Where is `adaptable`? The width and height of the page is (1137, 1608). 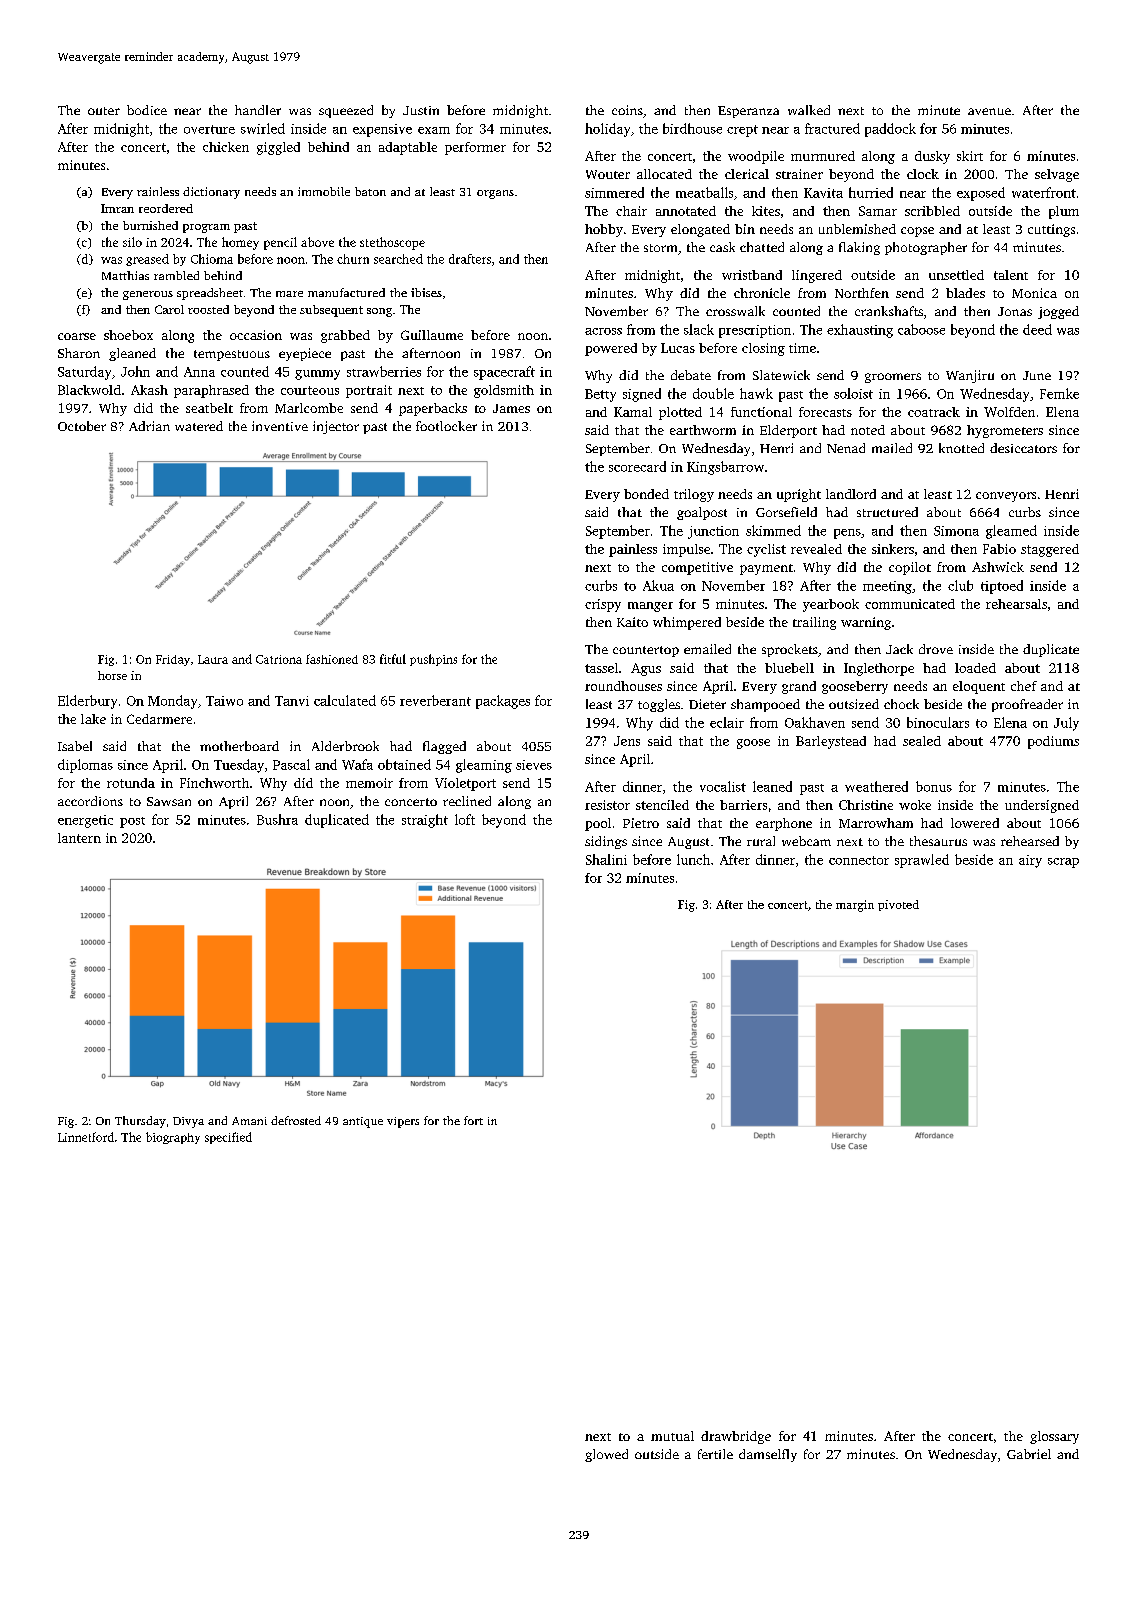 adaptable is located at coordinates (408, 148).
